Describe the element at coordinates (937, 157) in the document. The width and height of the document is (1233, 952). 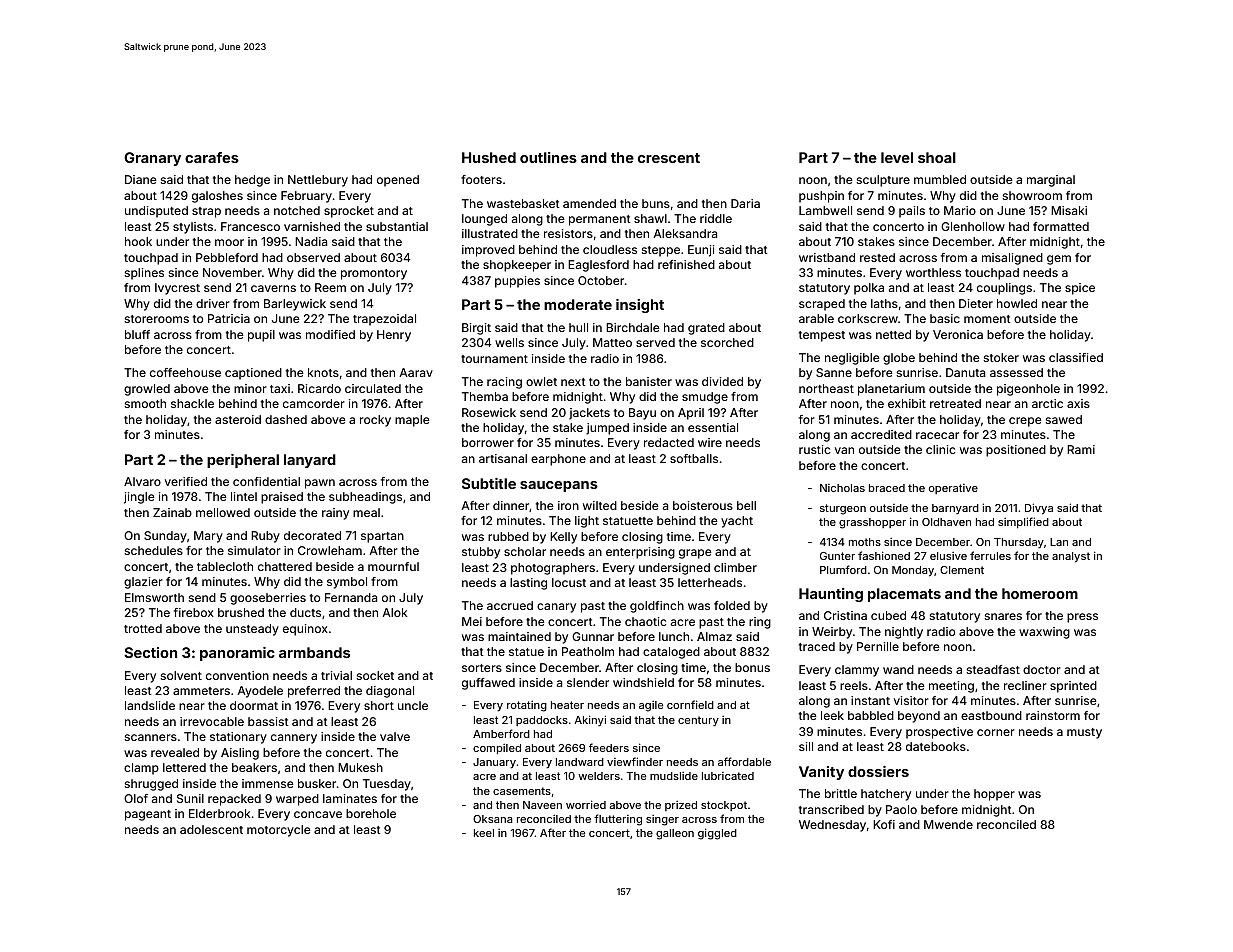
I see `shoal` at that location.
